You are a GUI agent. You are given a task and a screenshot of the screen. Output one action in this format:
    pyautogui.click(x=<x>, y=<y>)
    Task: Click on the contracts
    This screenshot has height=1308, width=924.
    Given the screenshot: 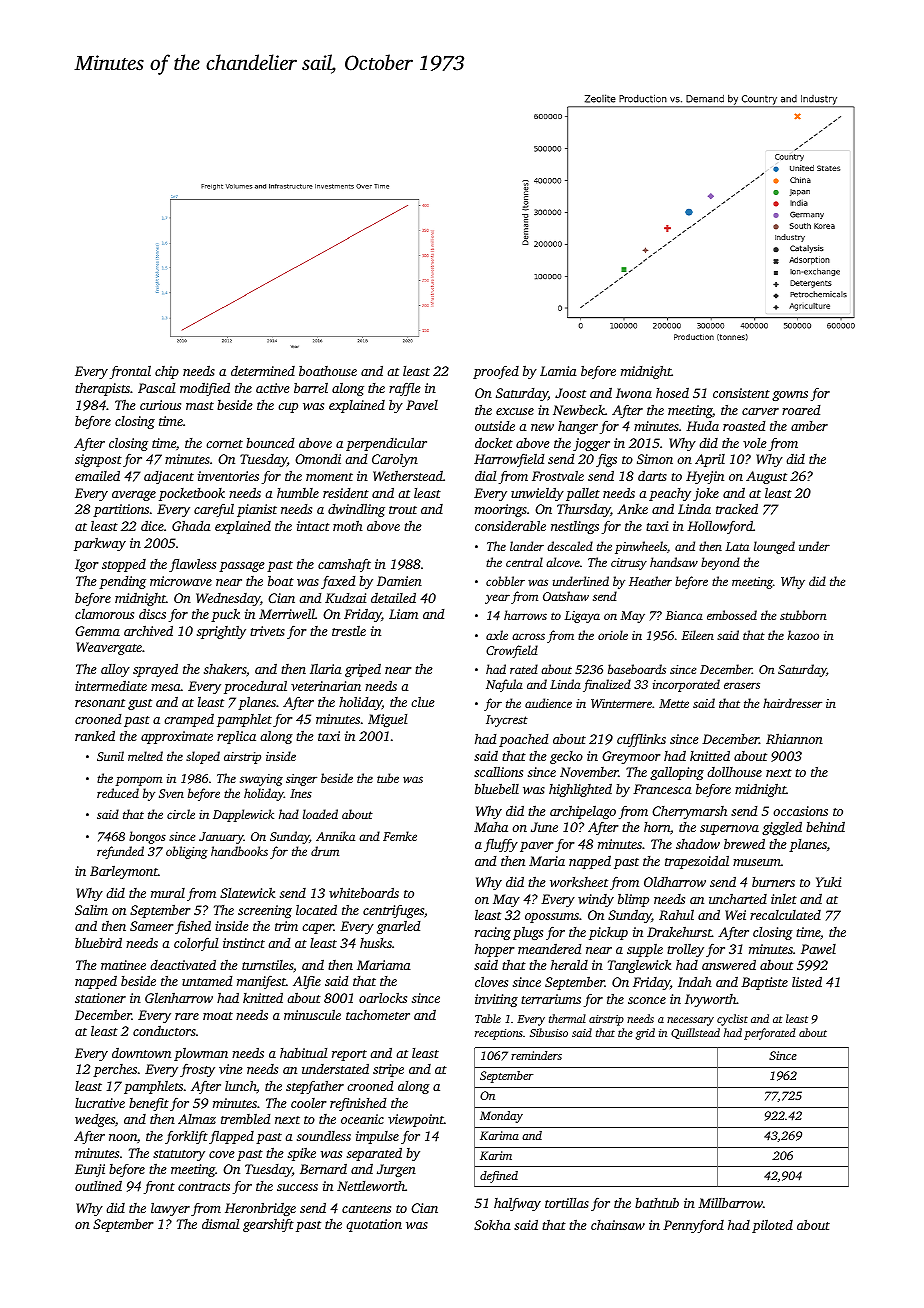 What is the action you would take?
    pyautogui.click(x=204, y=1187)
